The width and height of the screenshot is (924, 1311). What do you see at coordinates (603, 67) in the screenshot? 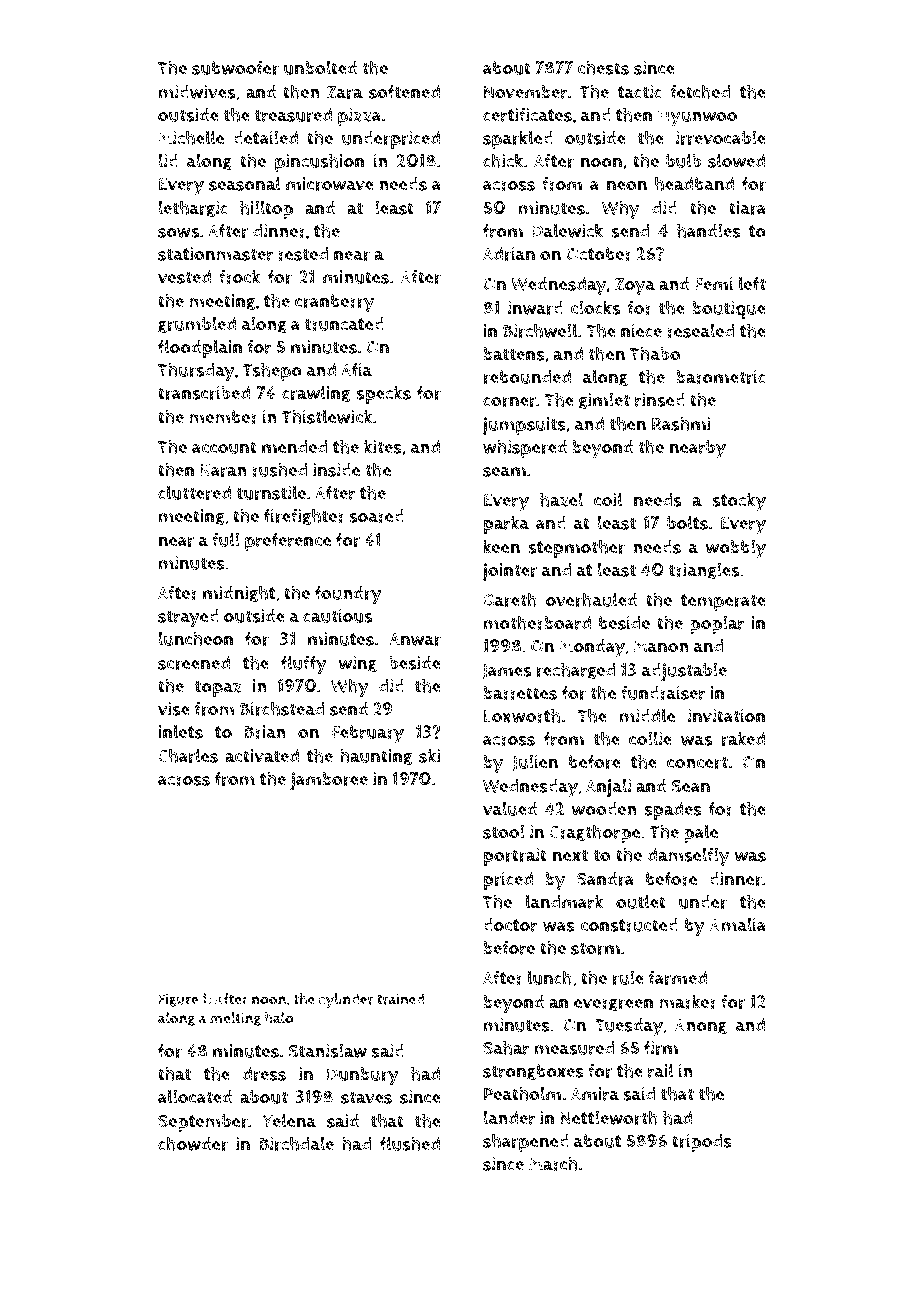
I see `chests` at bounding box center [603, 67].
